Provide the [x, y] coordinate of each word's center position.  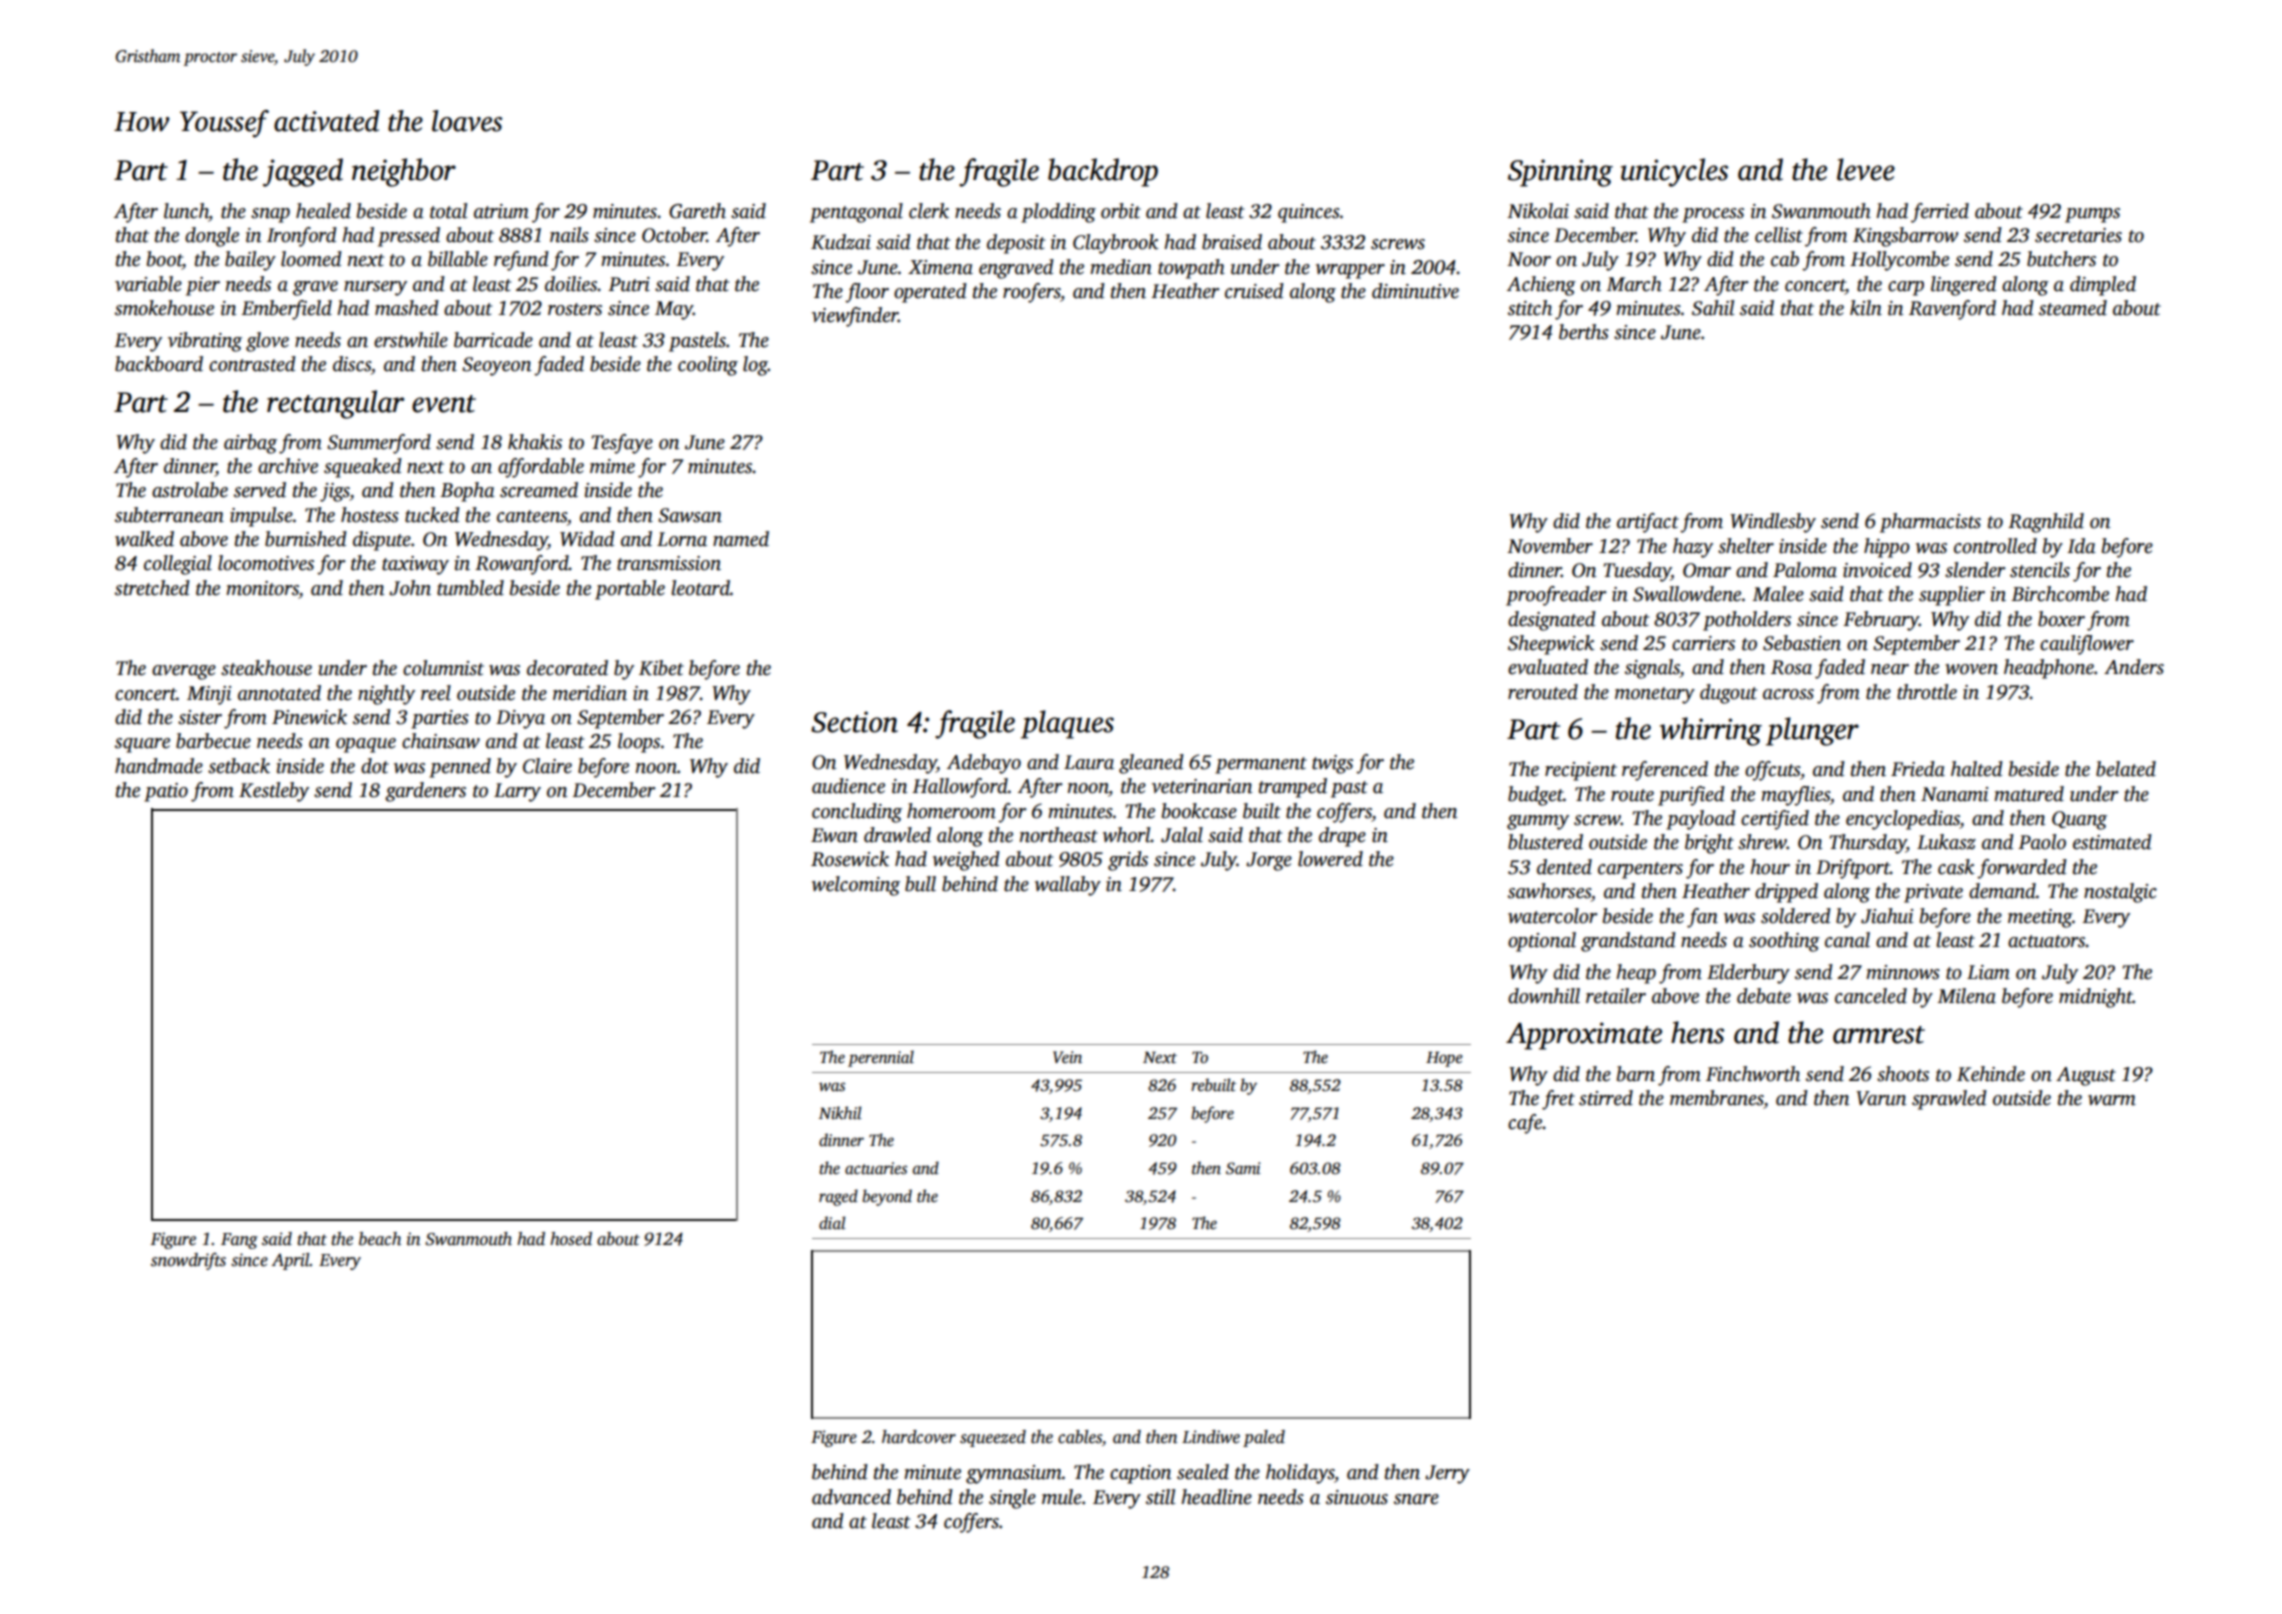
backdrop [1103, 172]
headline [1216, 1497]
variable [148, 284]
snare [1416, 1499]
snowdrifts [188, 1261]
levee [1866, 169]
